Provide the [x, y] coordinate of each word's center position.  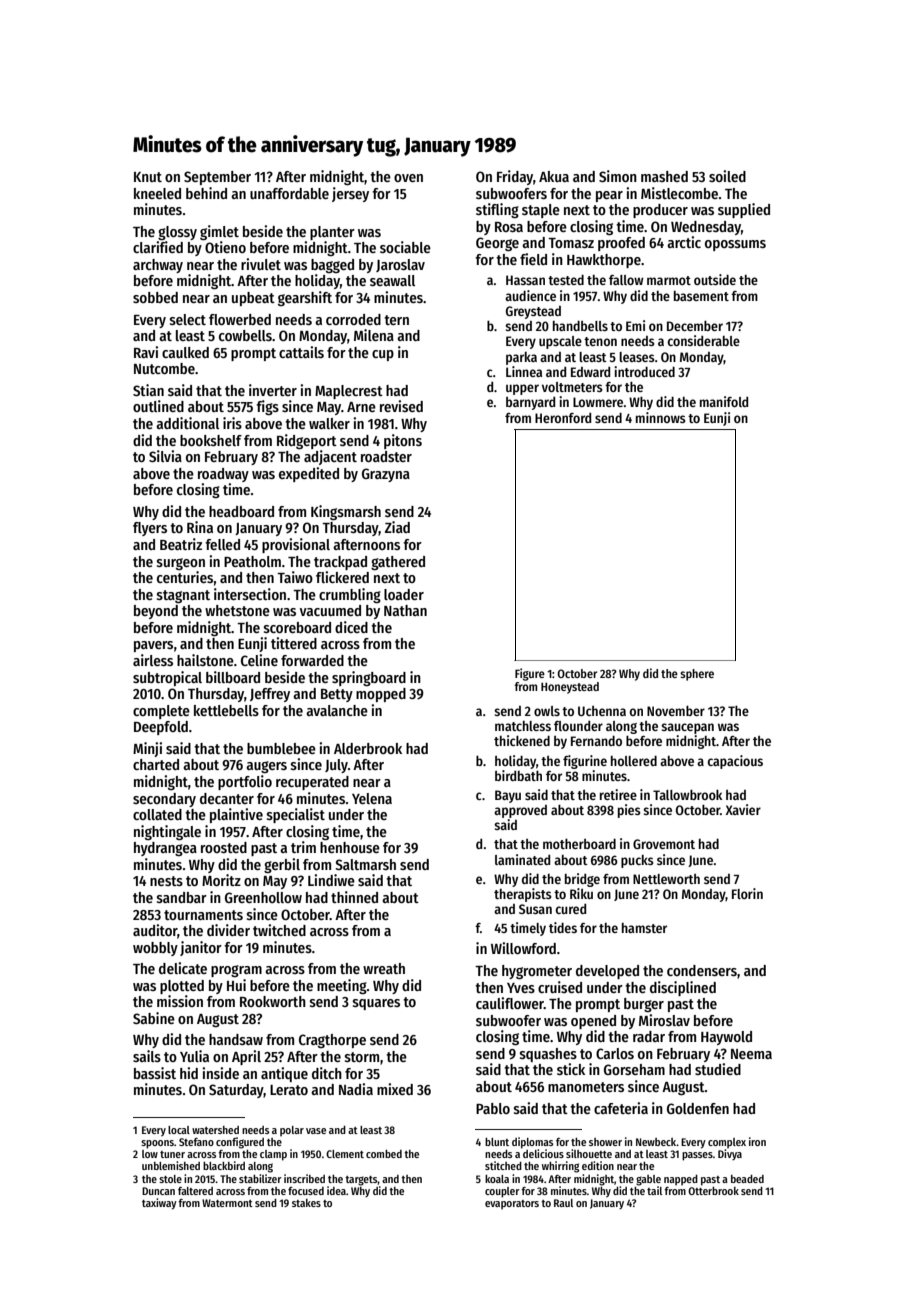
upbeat [253, 299]
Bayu [508, 796]
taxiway [159, 1204]
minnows [661, 417]
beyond [156, 612]
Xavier [743, 809]
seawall [392, 280]
